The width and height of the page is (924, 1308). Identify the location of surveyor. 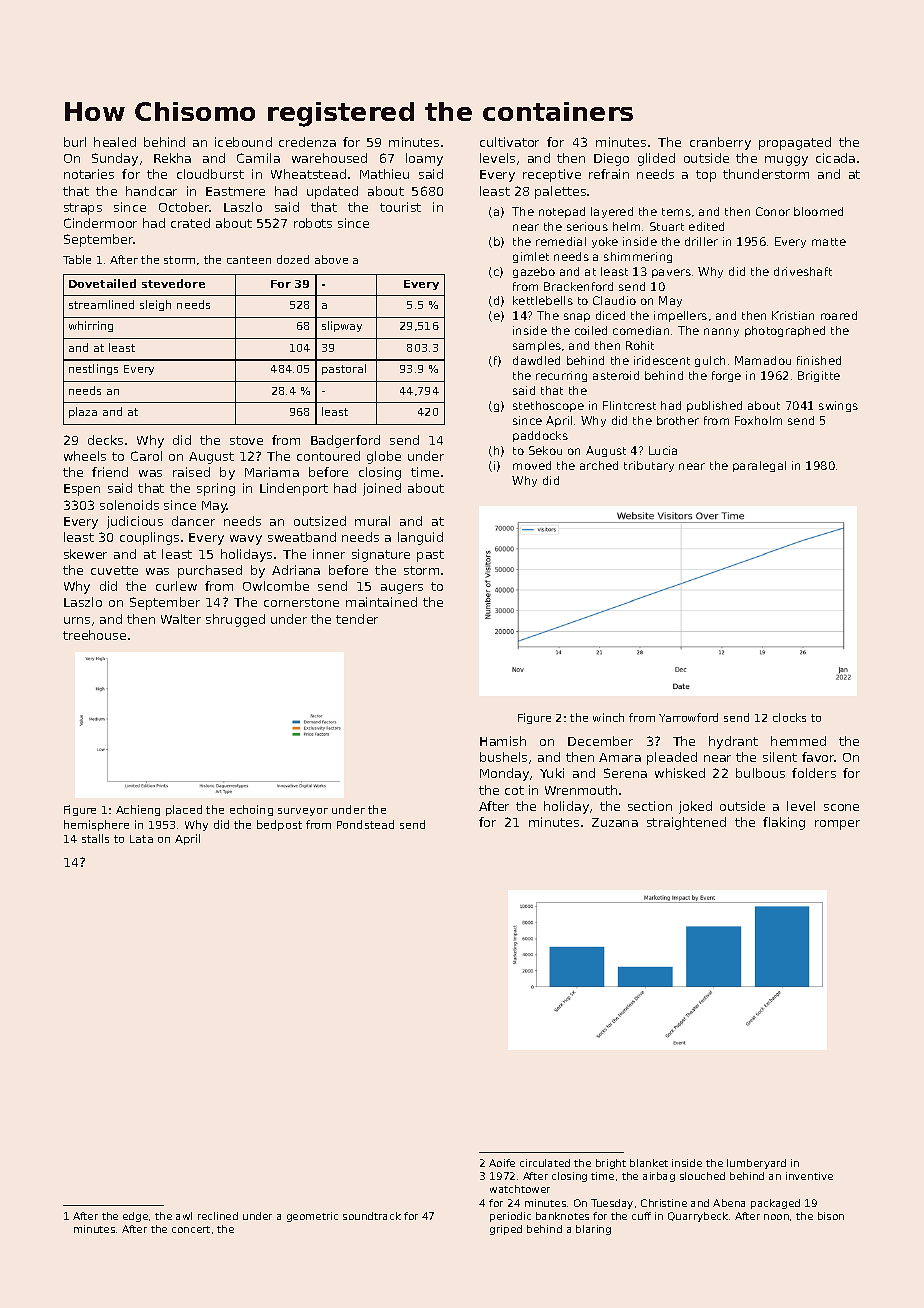
(303, 812).
